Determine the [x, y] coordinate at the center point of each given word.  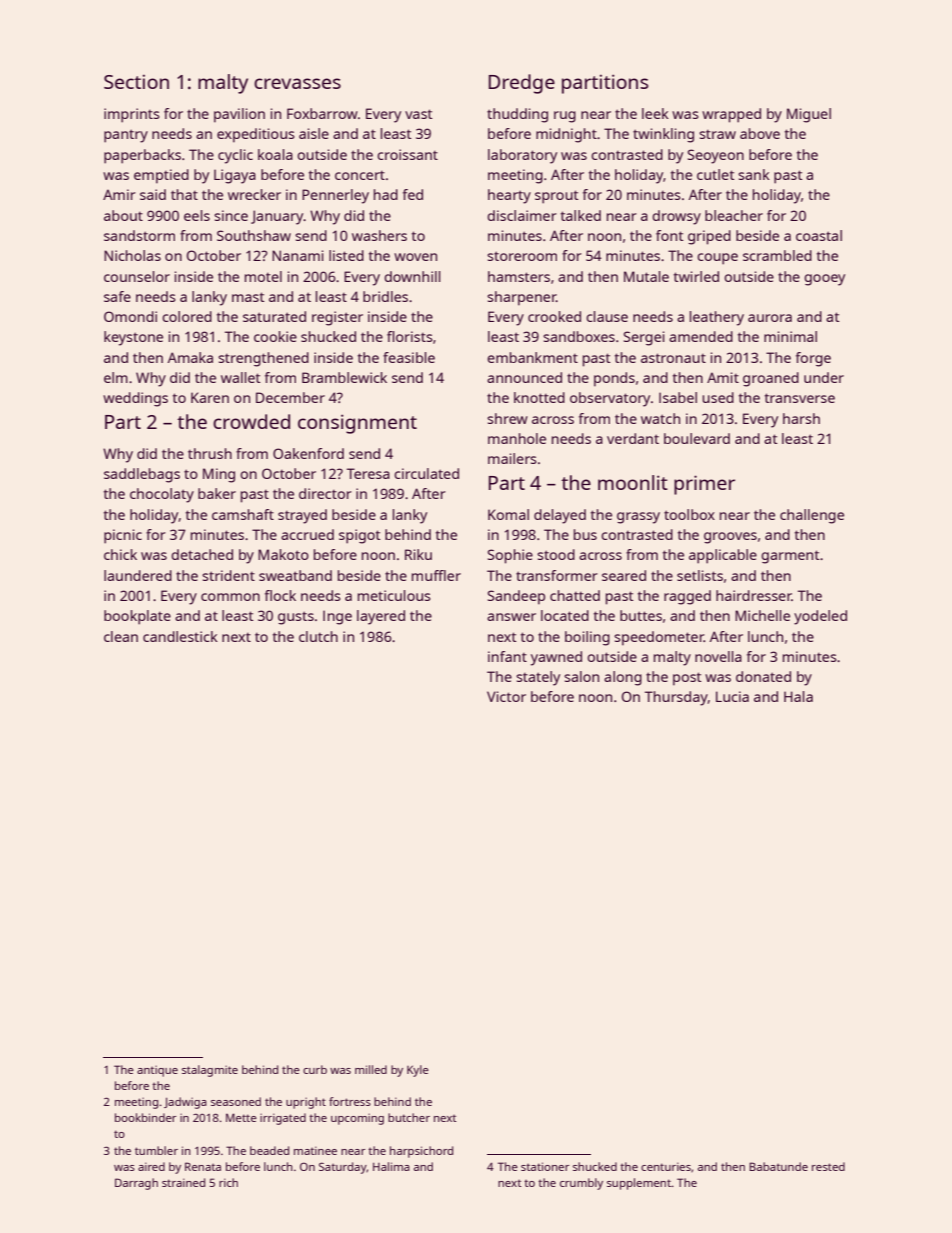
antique [157, 1071]
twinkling [663, 135]
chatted [575, 595]
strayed [302, 516]
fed [413, 194]
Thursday [676, 698]
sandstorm [139, 235]
